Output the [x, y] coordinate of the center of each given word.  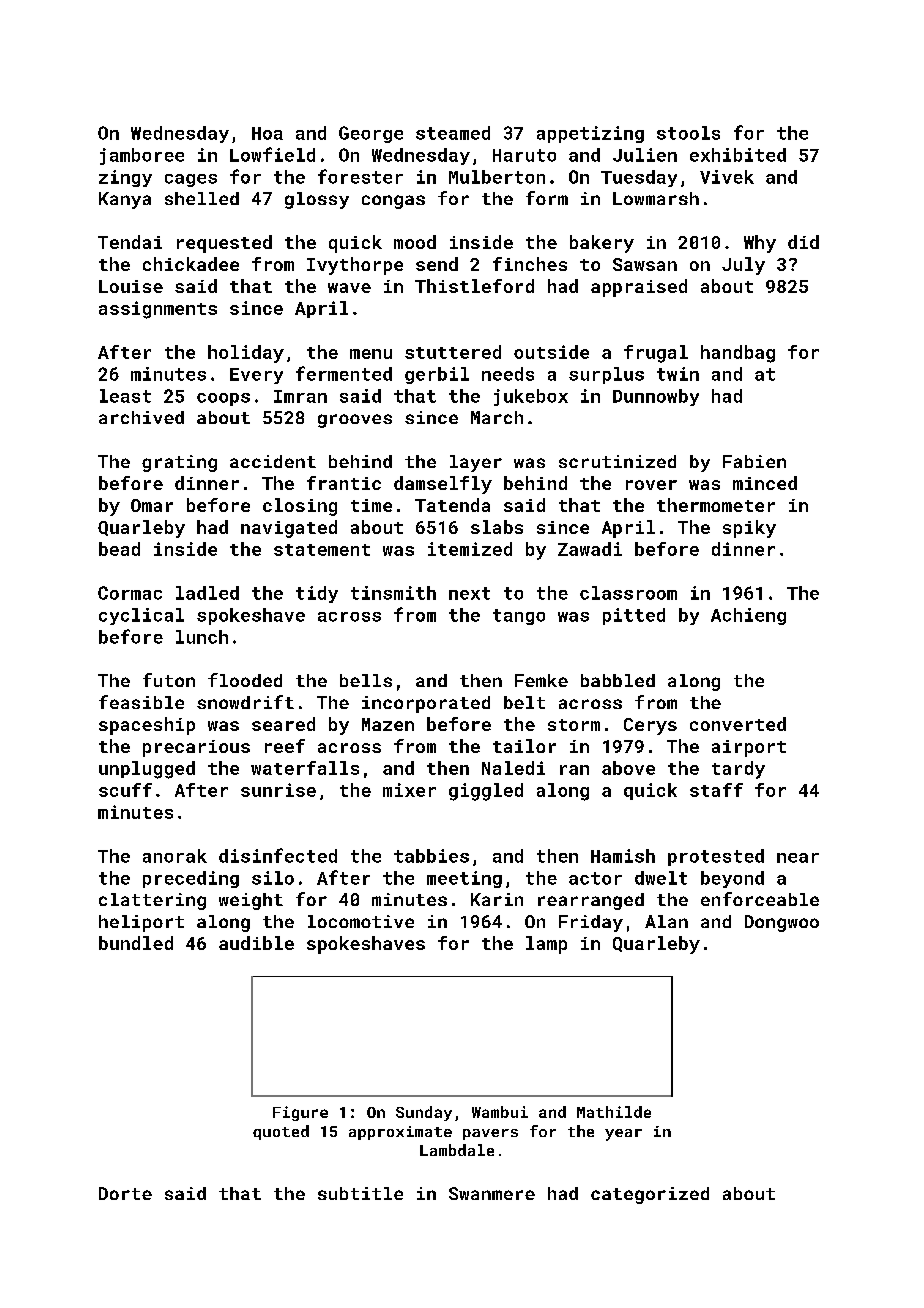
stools [688, 133]
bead [119, 549]
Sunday [424, 1113]
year [623, 1135]
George [371, 134]
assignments [158, 310]
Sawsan [645, 264]
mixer [409, 790]
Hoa [267, 133]
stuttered [453, 352]
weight [251, 901]
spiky [749, 529]
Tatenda [452, 505]
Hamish [623, 856]
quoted [281, 1132]
